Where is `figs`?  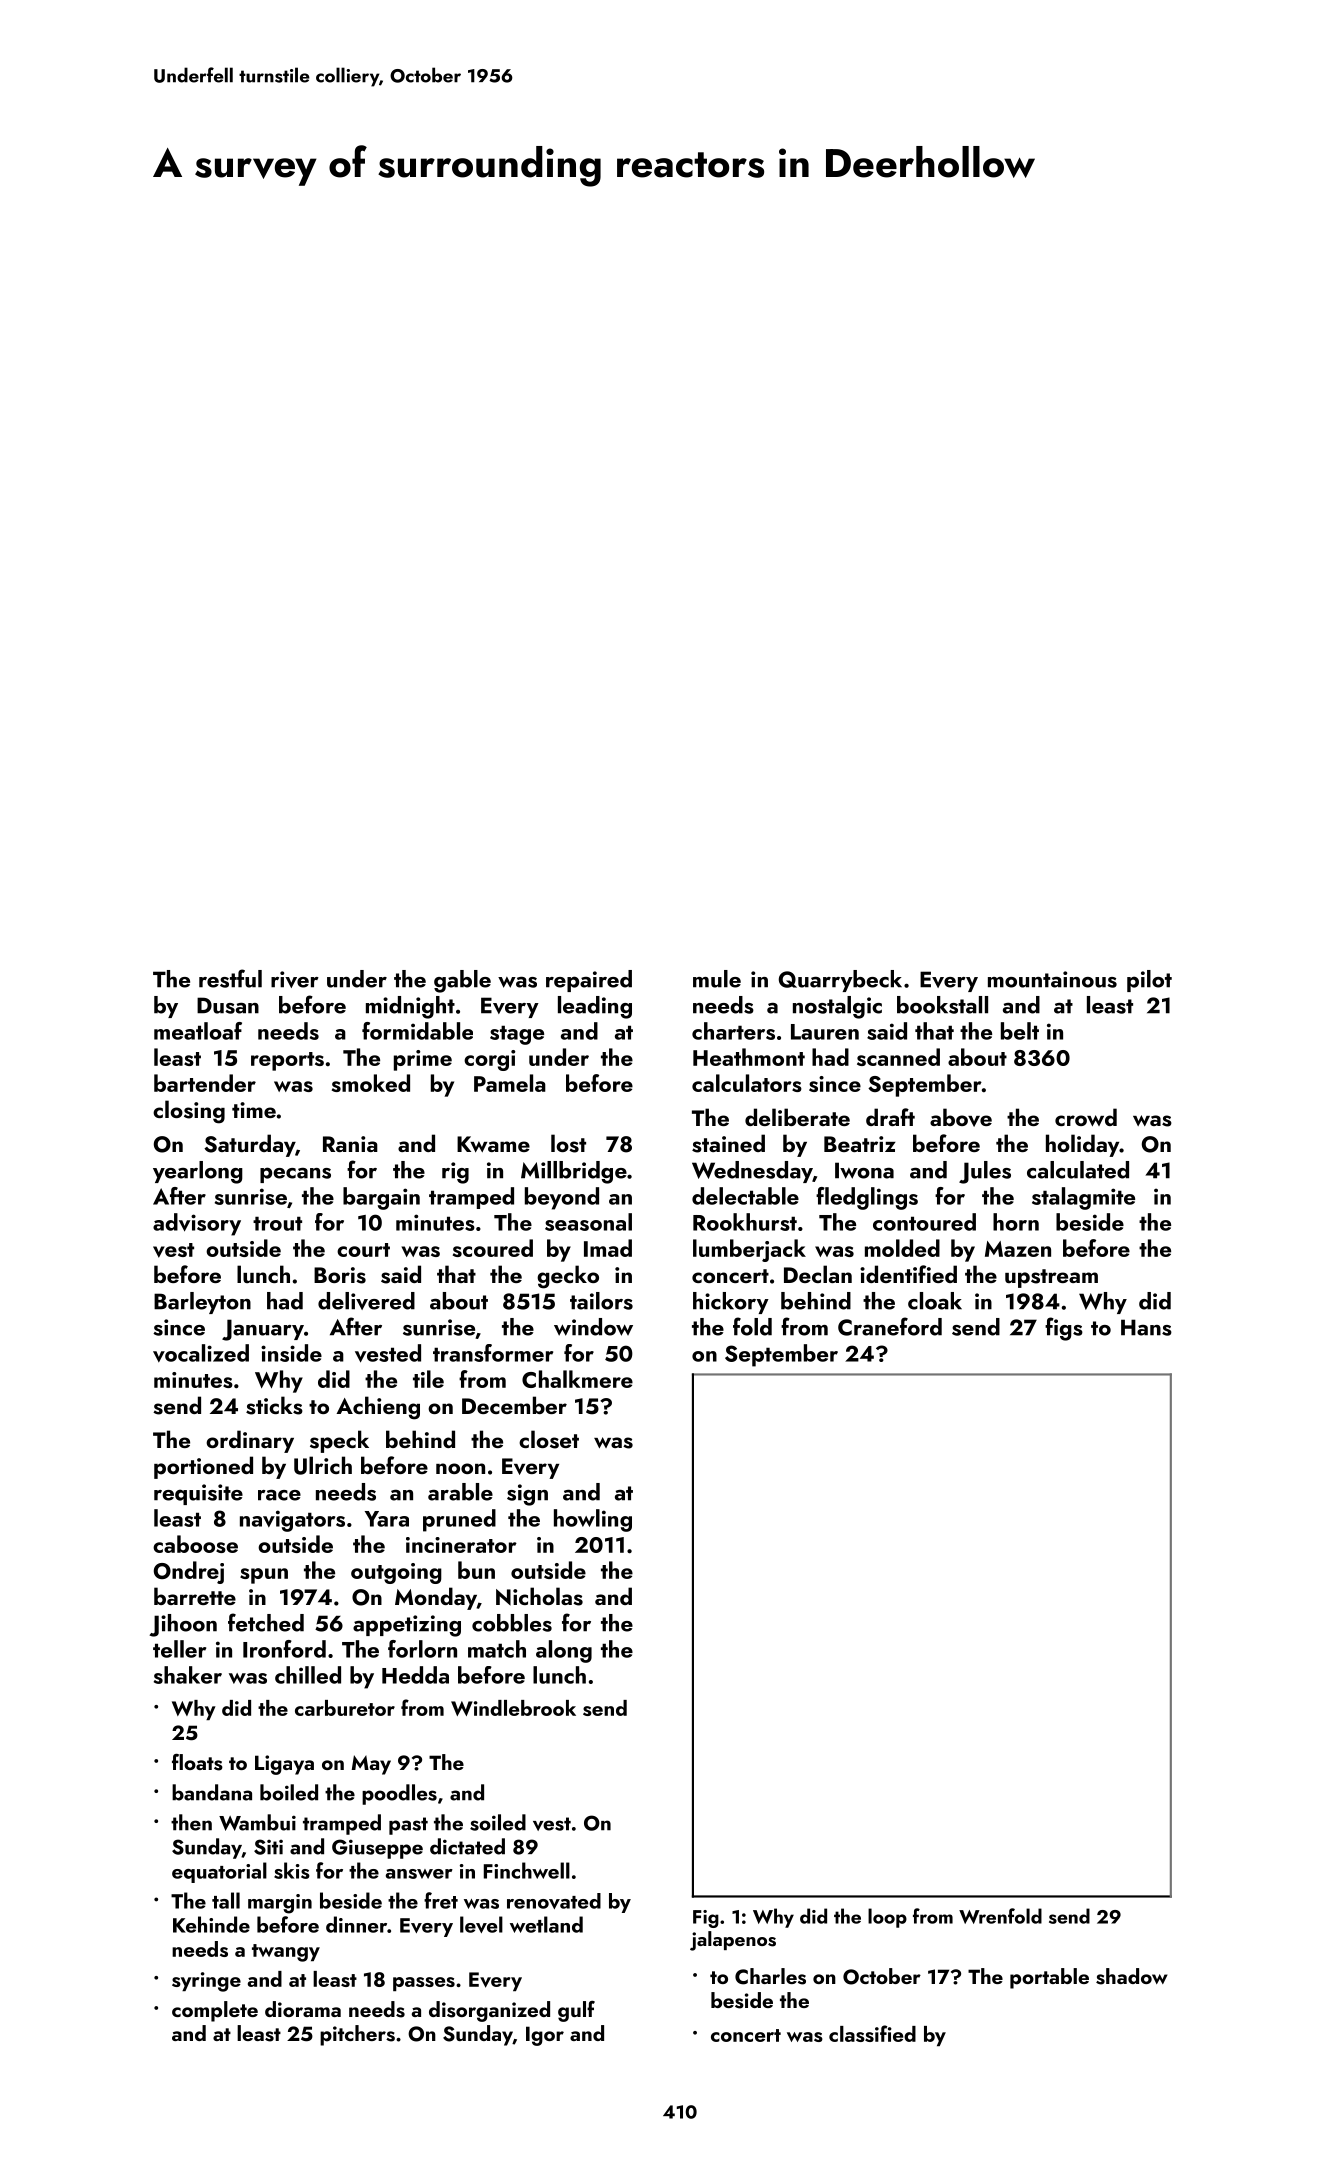 figs is located at coordinates (1064, 1329).
